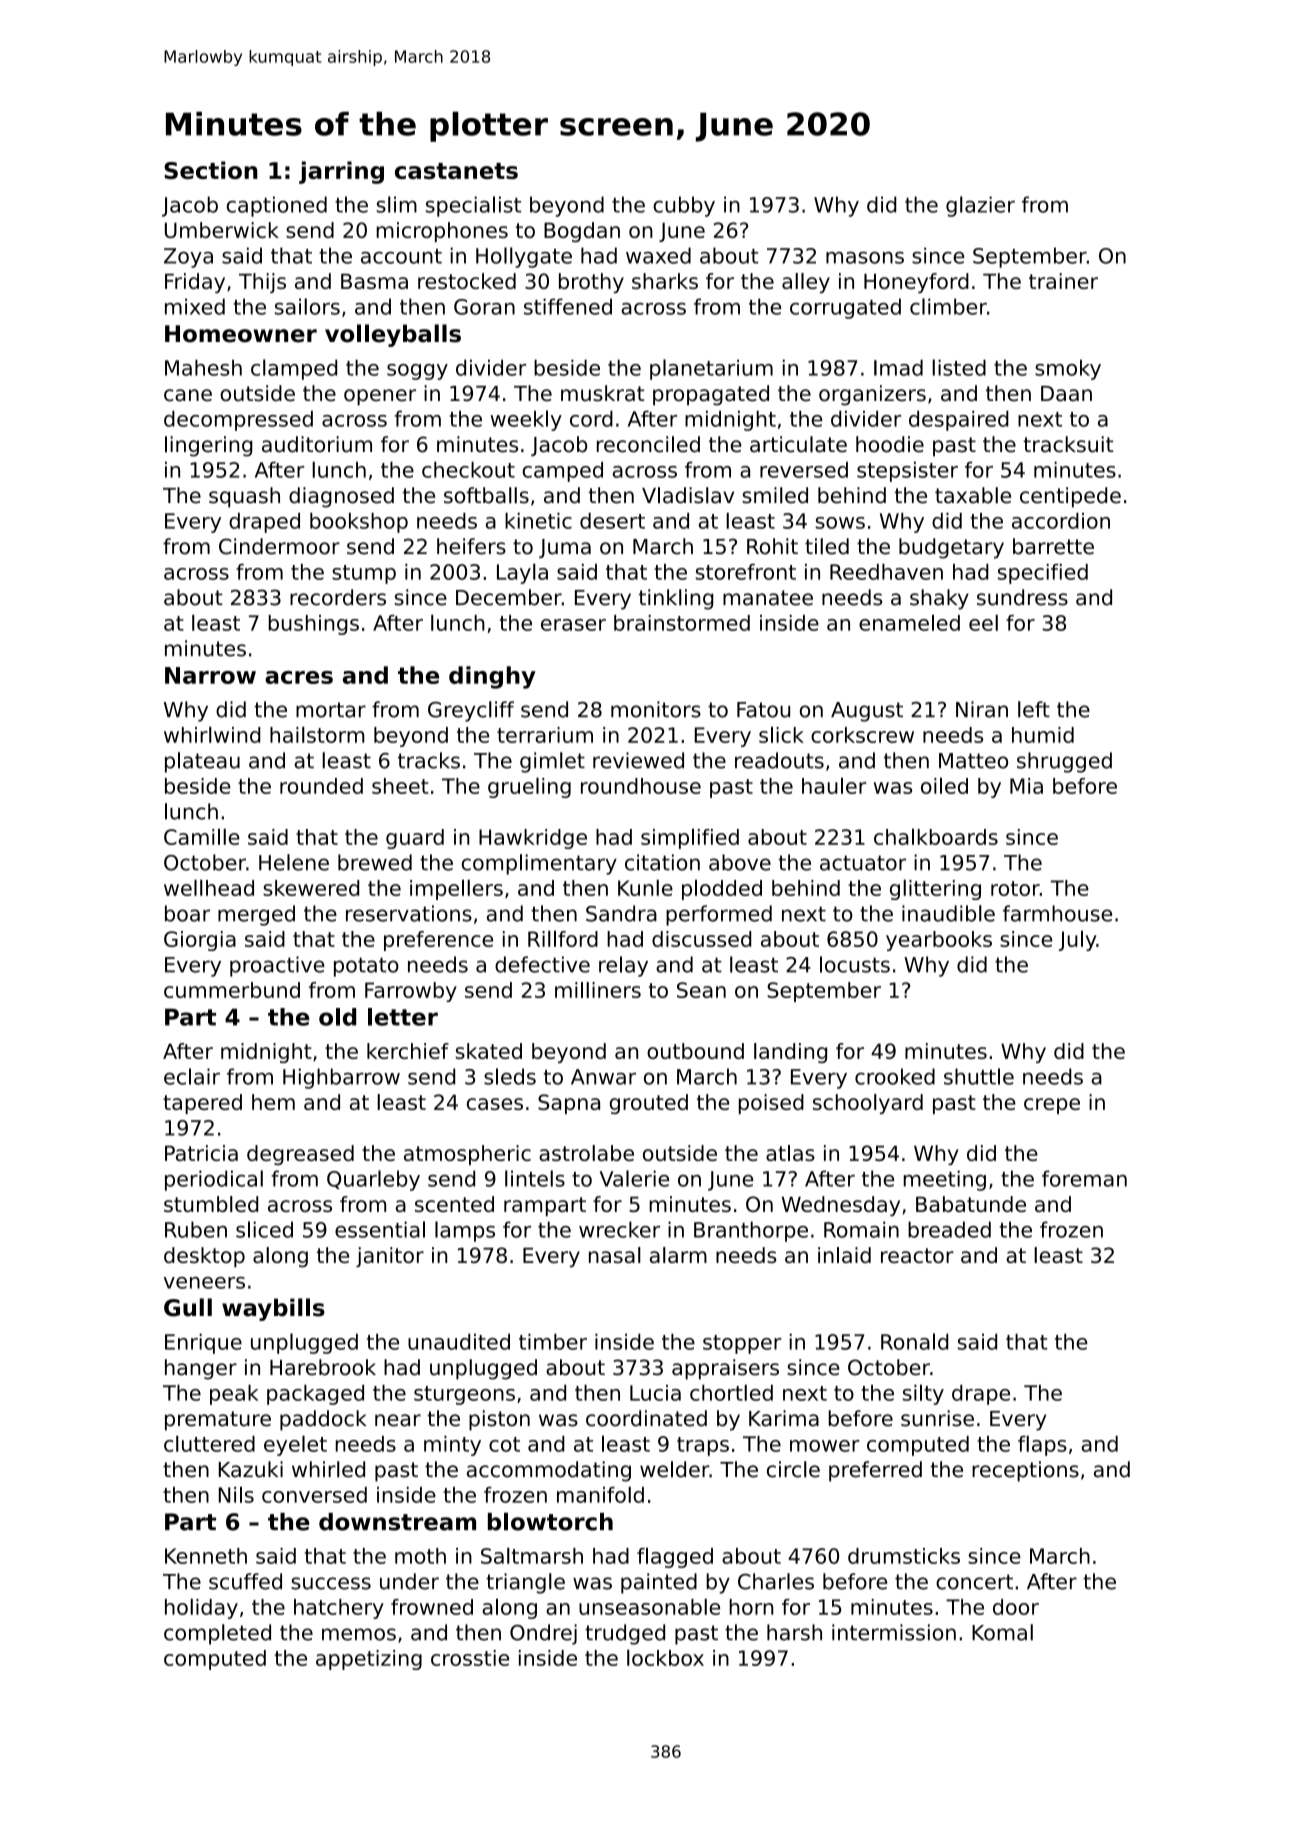 This image has height=1838, width=1300. Describe the element at coordinates (772, 546) in the image. I see `Rohit` at that location.
